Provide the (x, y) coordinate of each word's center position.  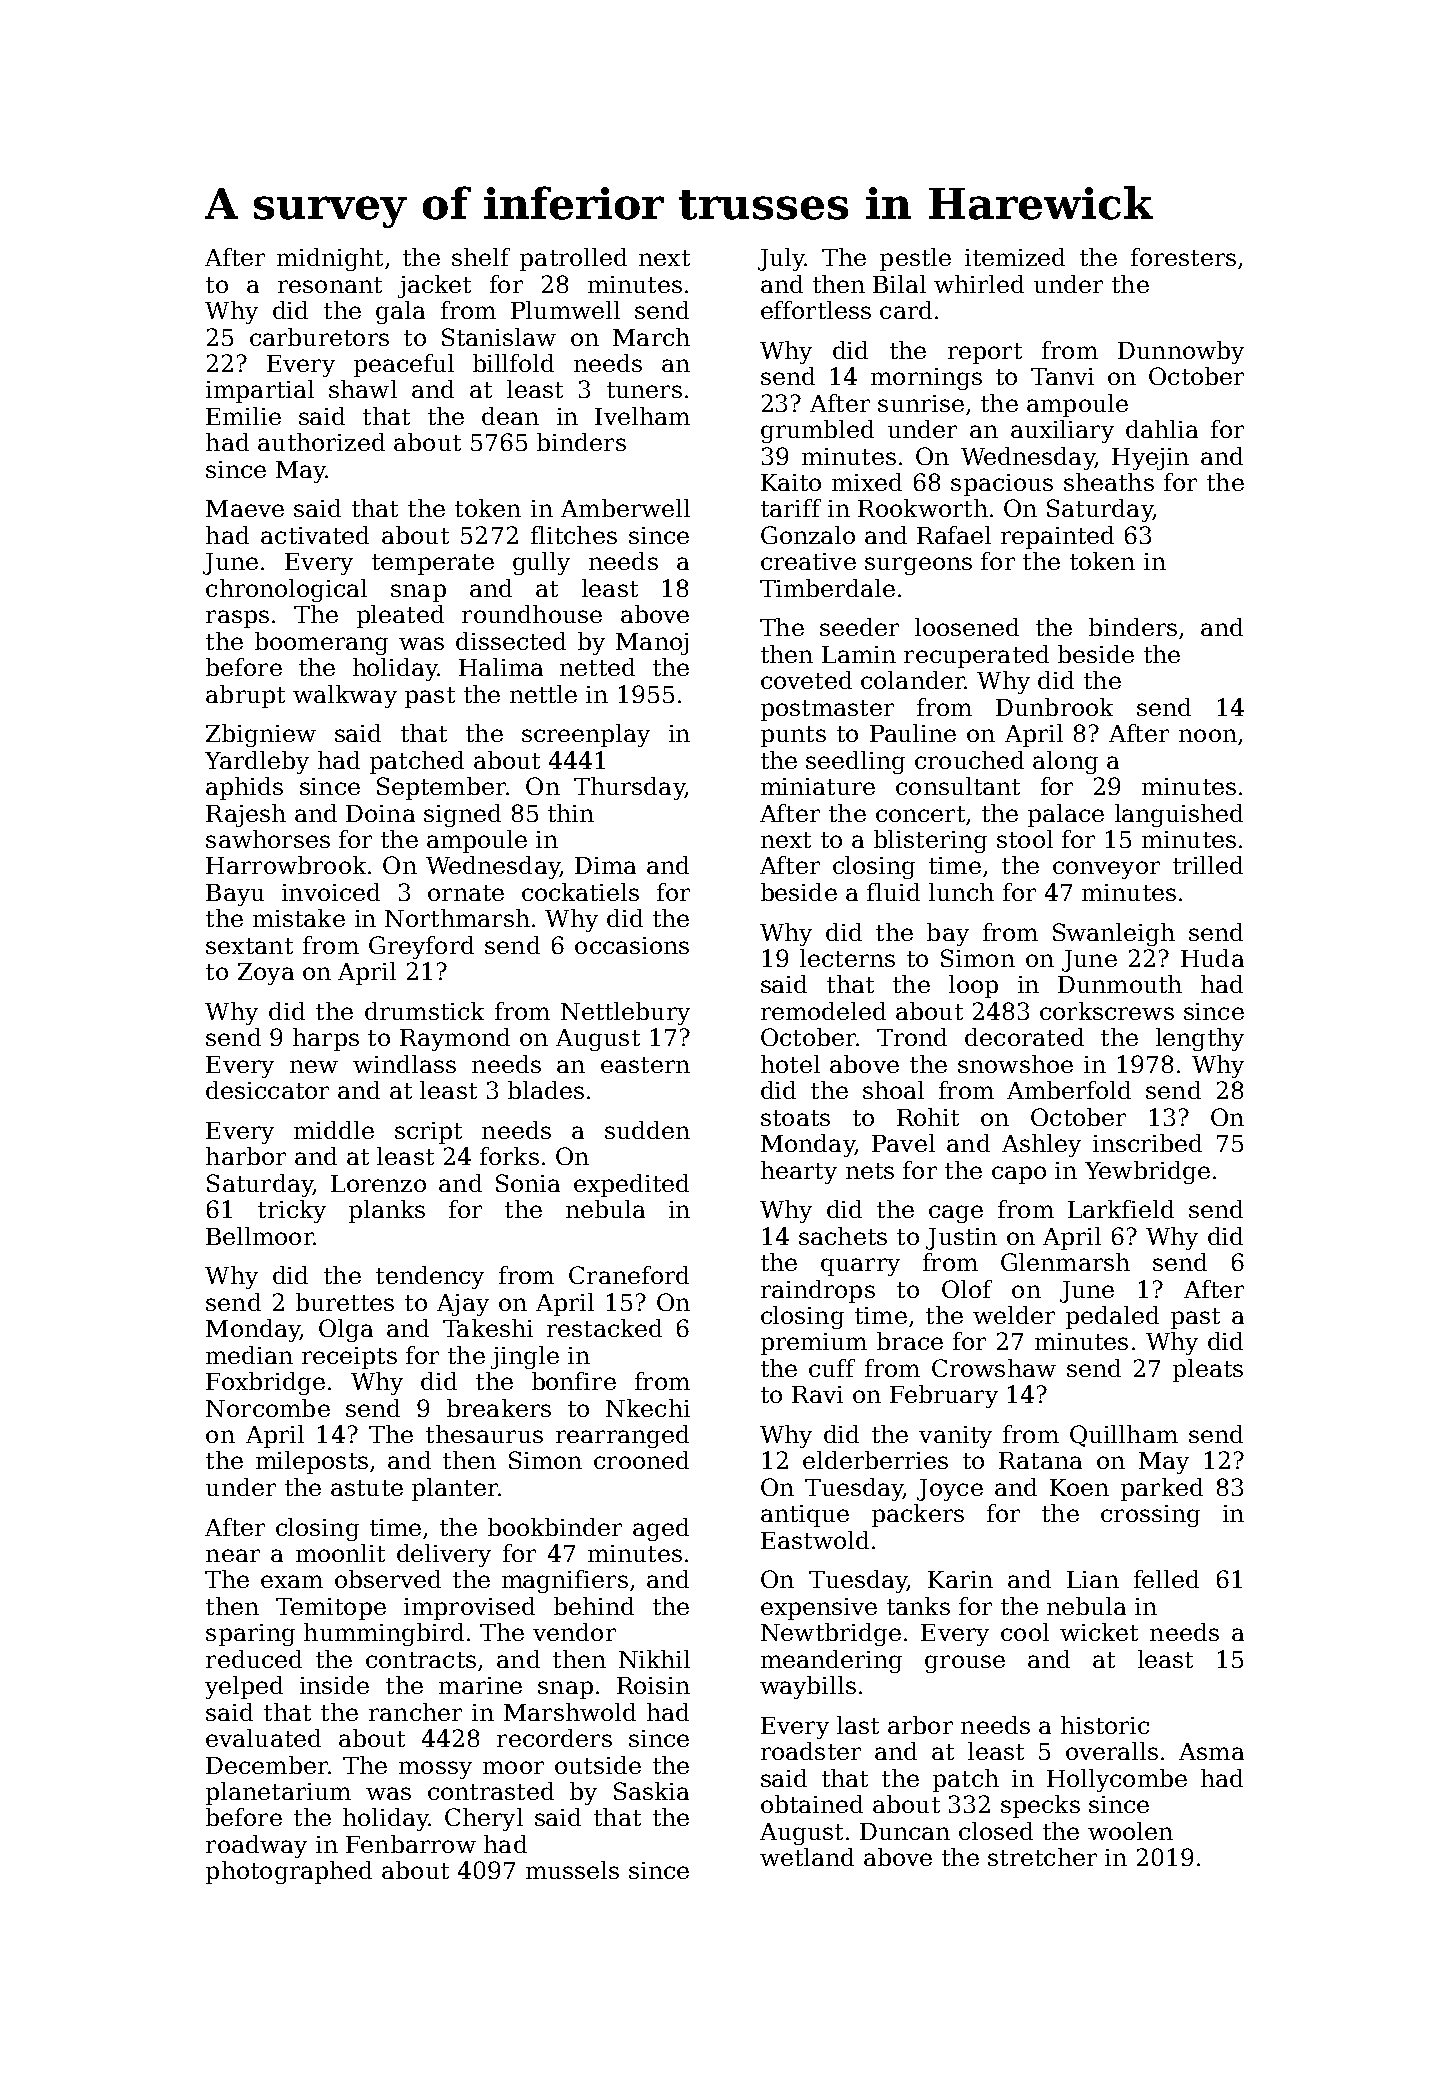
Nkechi (648, 1408)
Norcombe (268, 1408)
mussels (572, 1870)
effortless (816, 310)
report (985, 353)
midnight (330, 259)
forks (509, 1156)
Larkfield (1121, 1209)
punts (793, 736)
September (441, 788)
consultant (958, 786)
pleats (1208, 1370)
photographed (289, 1872)
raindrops (818, 1291)
